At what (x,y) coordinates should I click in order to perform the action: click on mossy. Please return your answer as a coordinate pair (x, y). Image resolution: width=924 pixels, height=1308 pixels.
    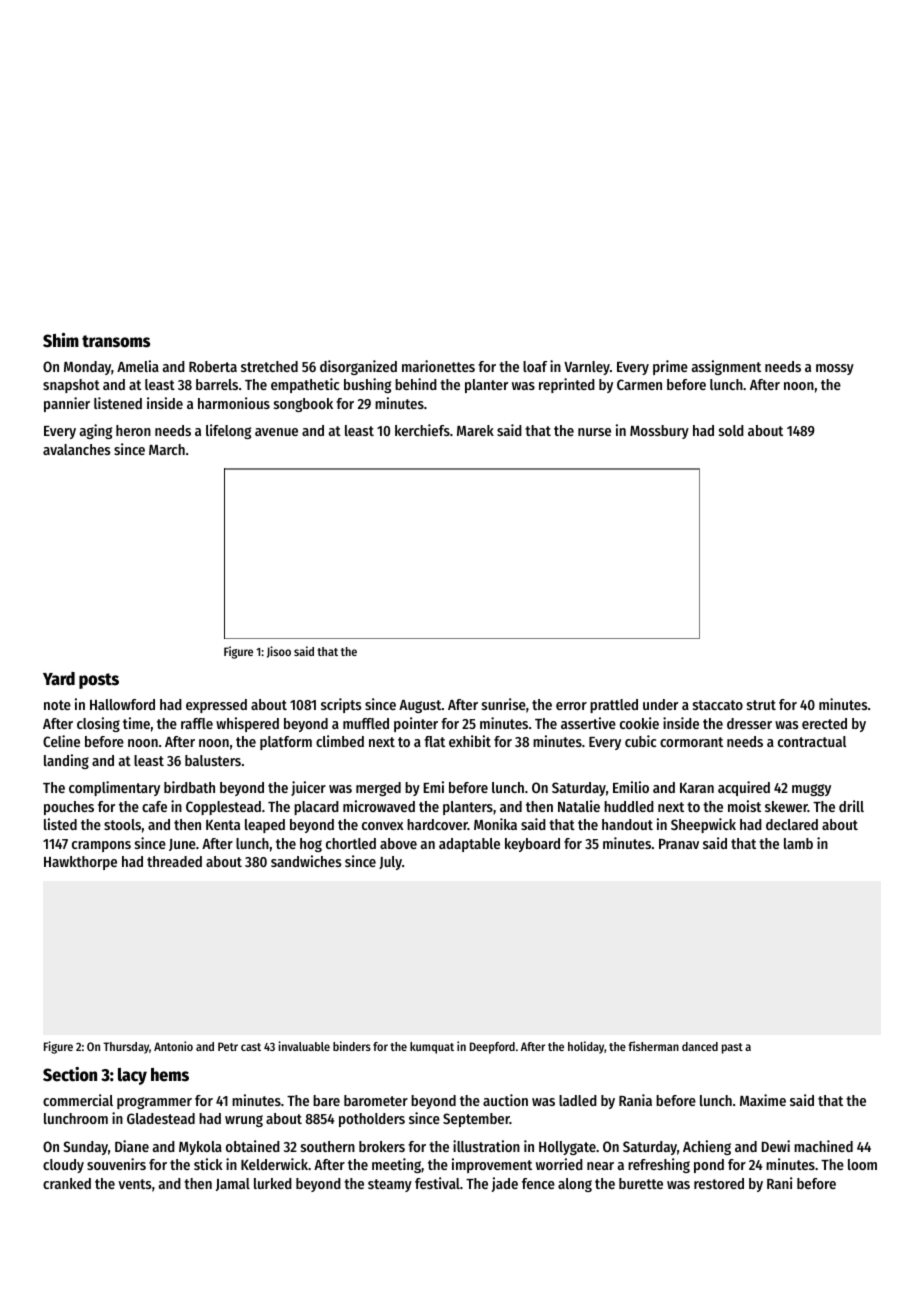
    Looking at the image, I should click on (835, 369).
